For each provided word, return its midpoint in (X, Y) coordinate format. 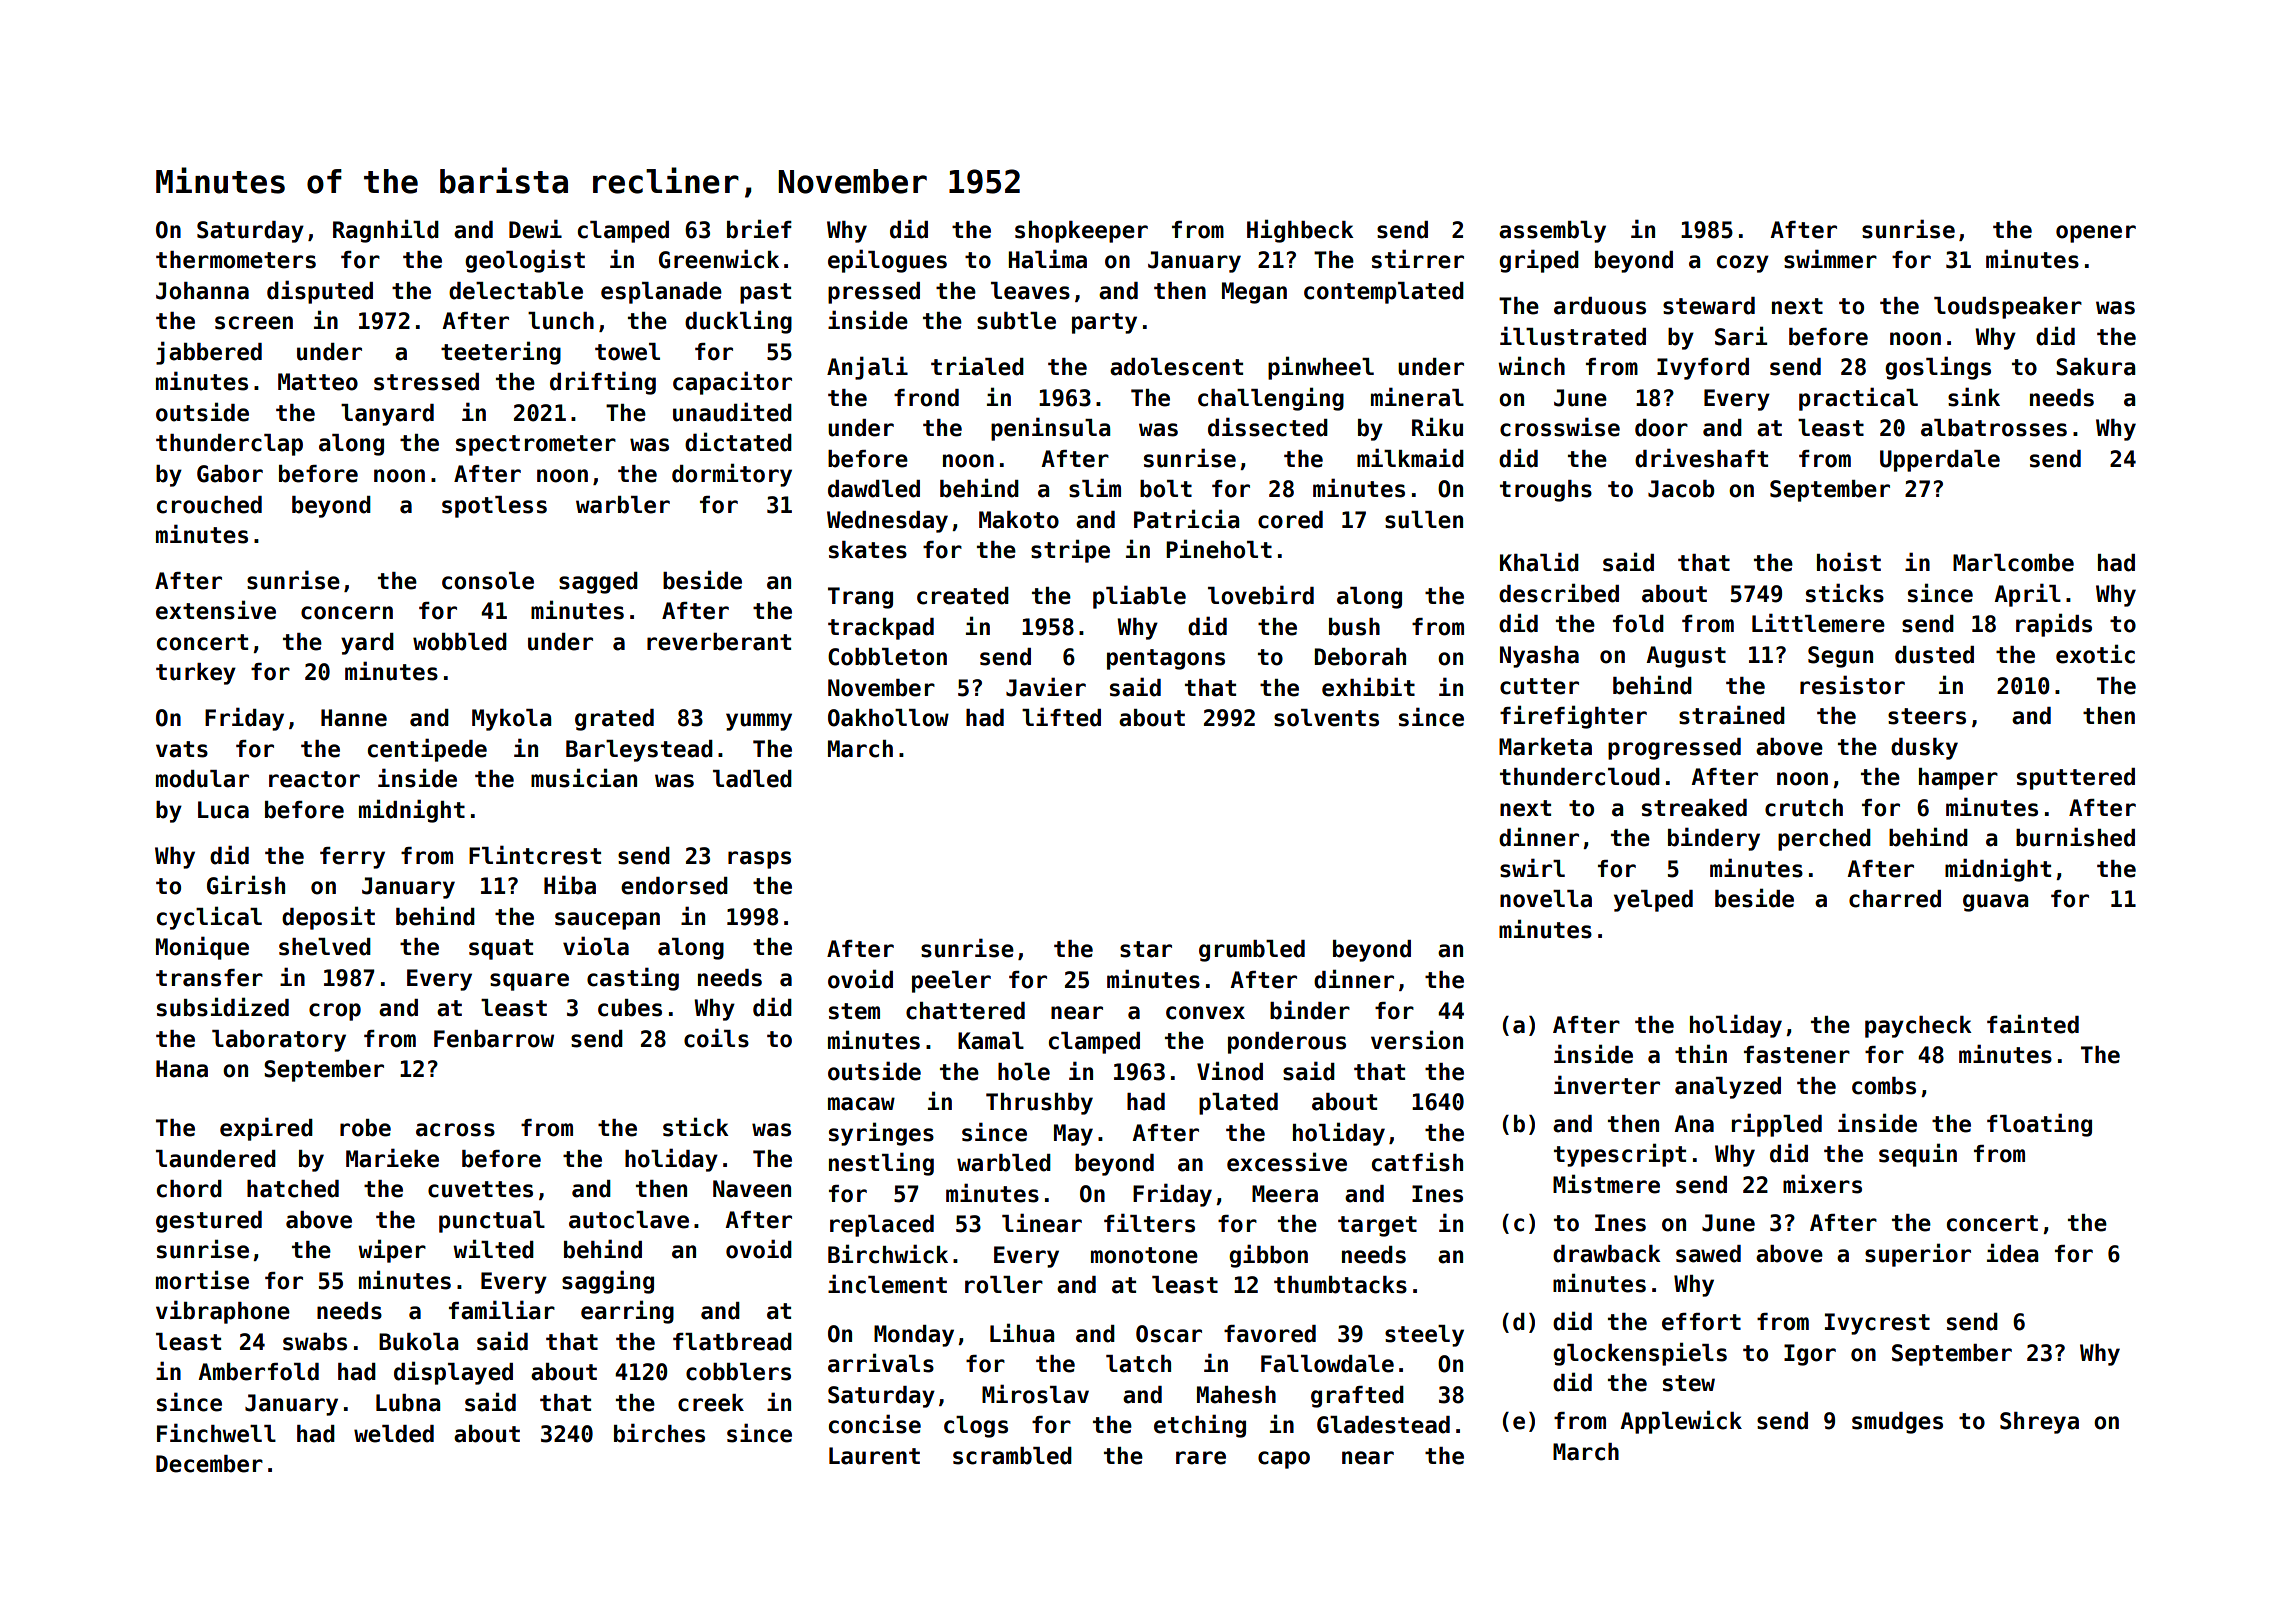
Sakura (2095, 367)
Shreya (2039, 1423)
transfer (209, 978)
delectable (516, 291)
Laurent (874, 1456)
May (1073, 1135)
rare (1201, 1458)
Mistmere (1606, 1184)
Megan (1254, 293)
